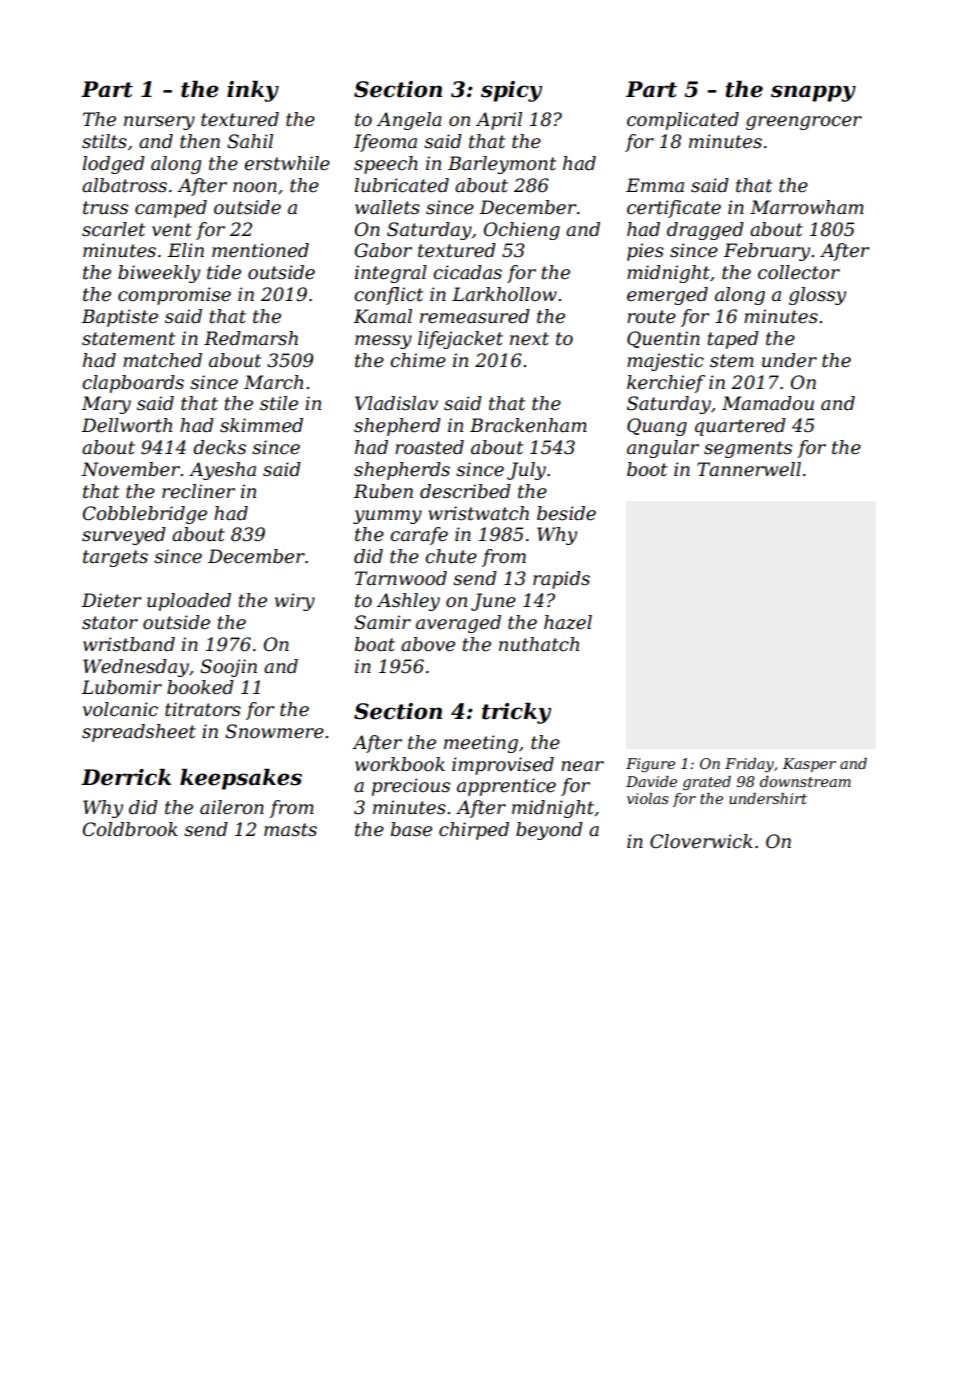 The image size is (958, 1388). Describe the element at coordinates (813, 93) in the document. I see `snappy` at that location.
